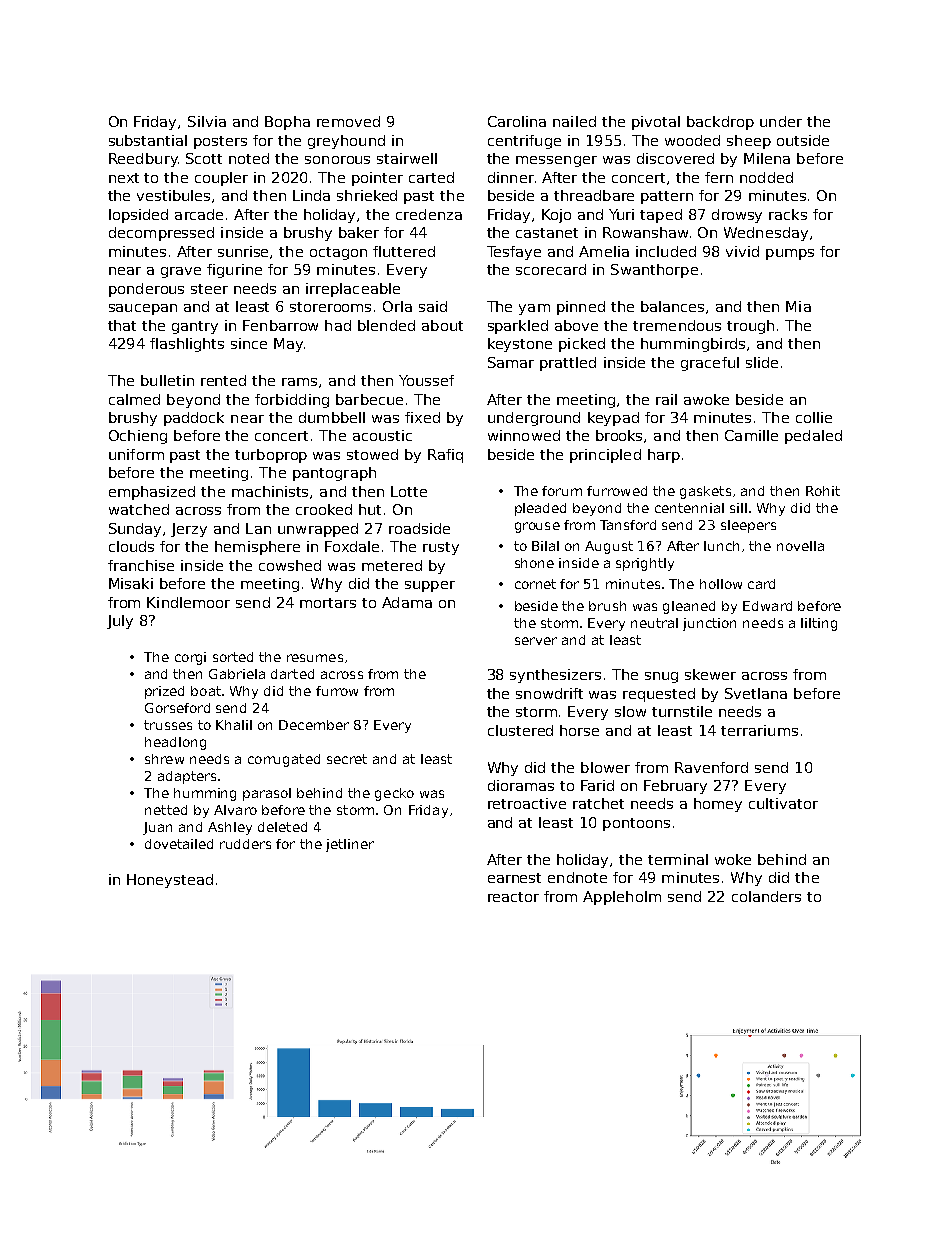  What do you see at coordinates (750, 327) in the screenshot?
I see `trough` at bounding box center [750, 327].
